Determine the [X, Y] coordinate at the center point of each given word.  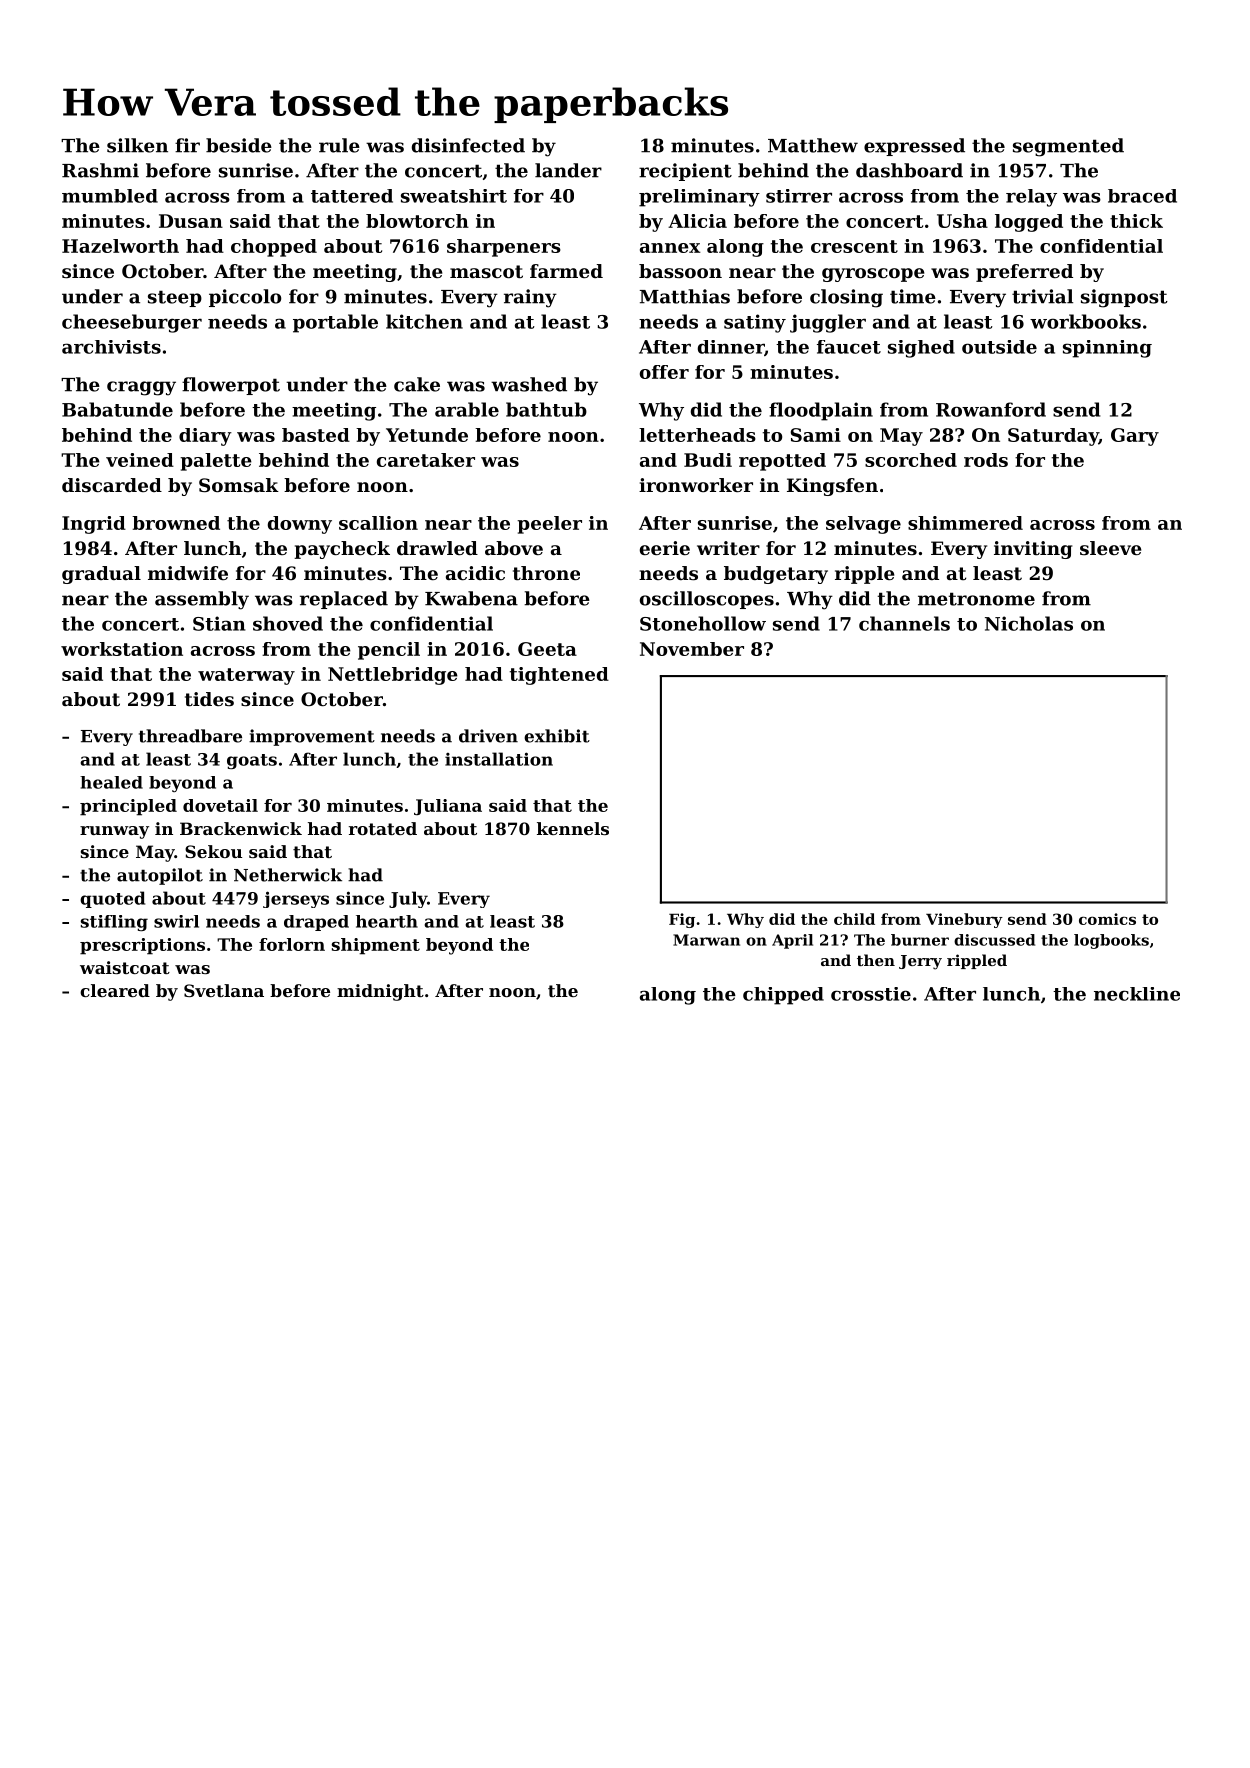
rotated [383, 828]
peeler [549, 525]
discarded [112, 485]
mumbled [110, 196]
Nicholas [1029, 623]
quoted [112, 899]
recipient [685, 172]
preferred [1024, 273]
